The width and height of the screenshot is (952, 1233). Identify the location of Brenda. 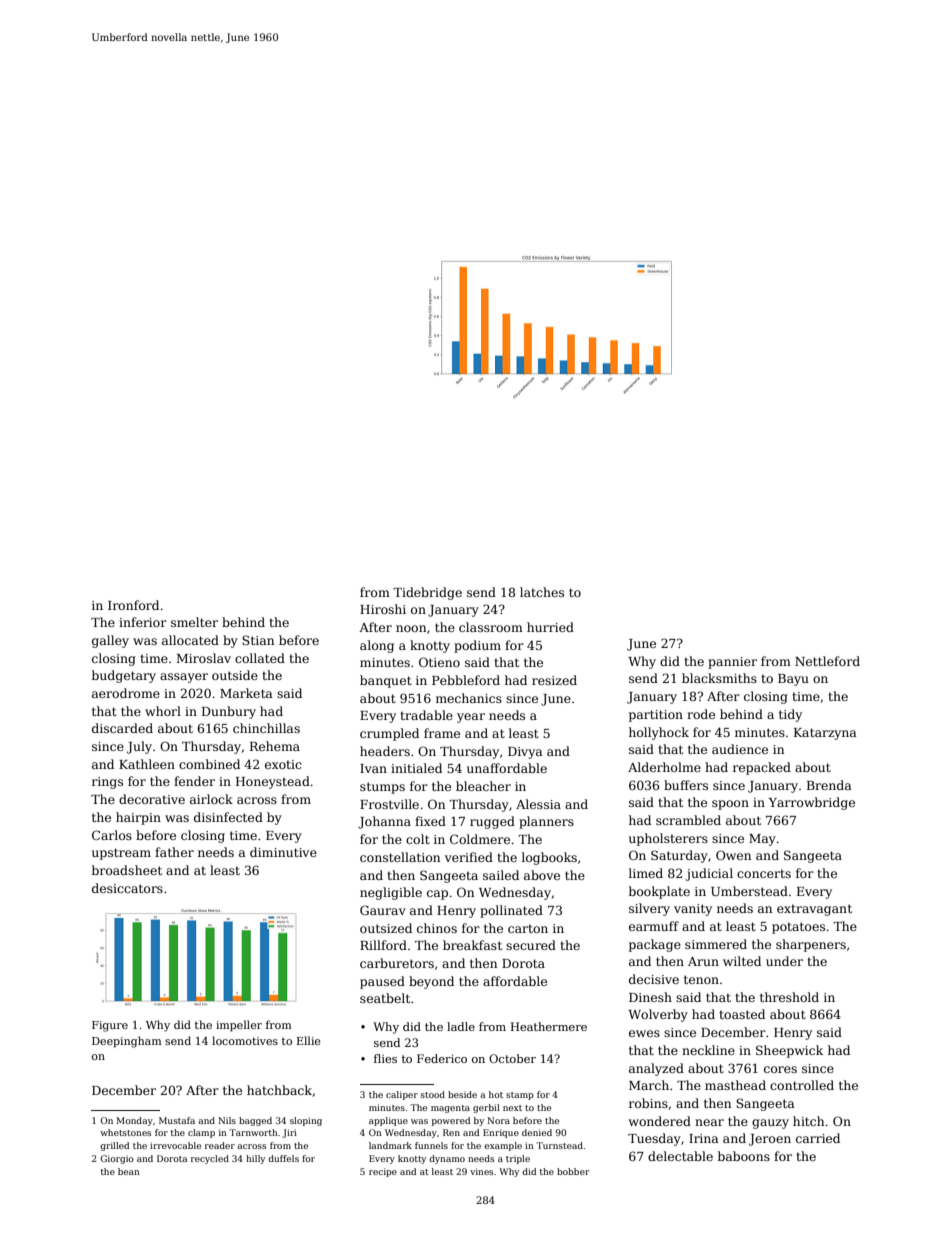
(829, 785).
